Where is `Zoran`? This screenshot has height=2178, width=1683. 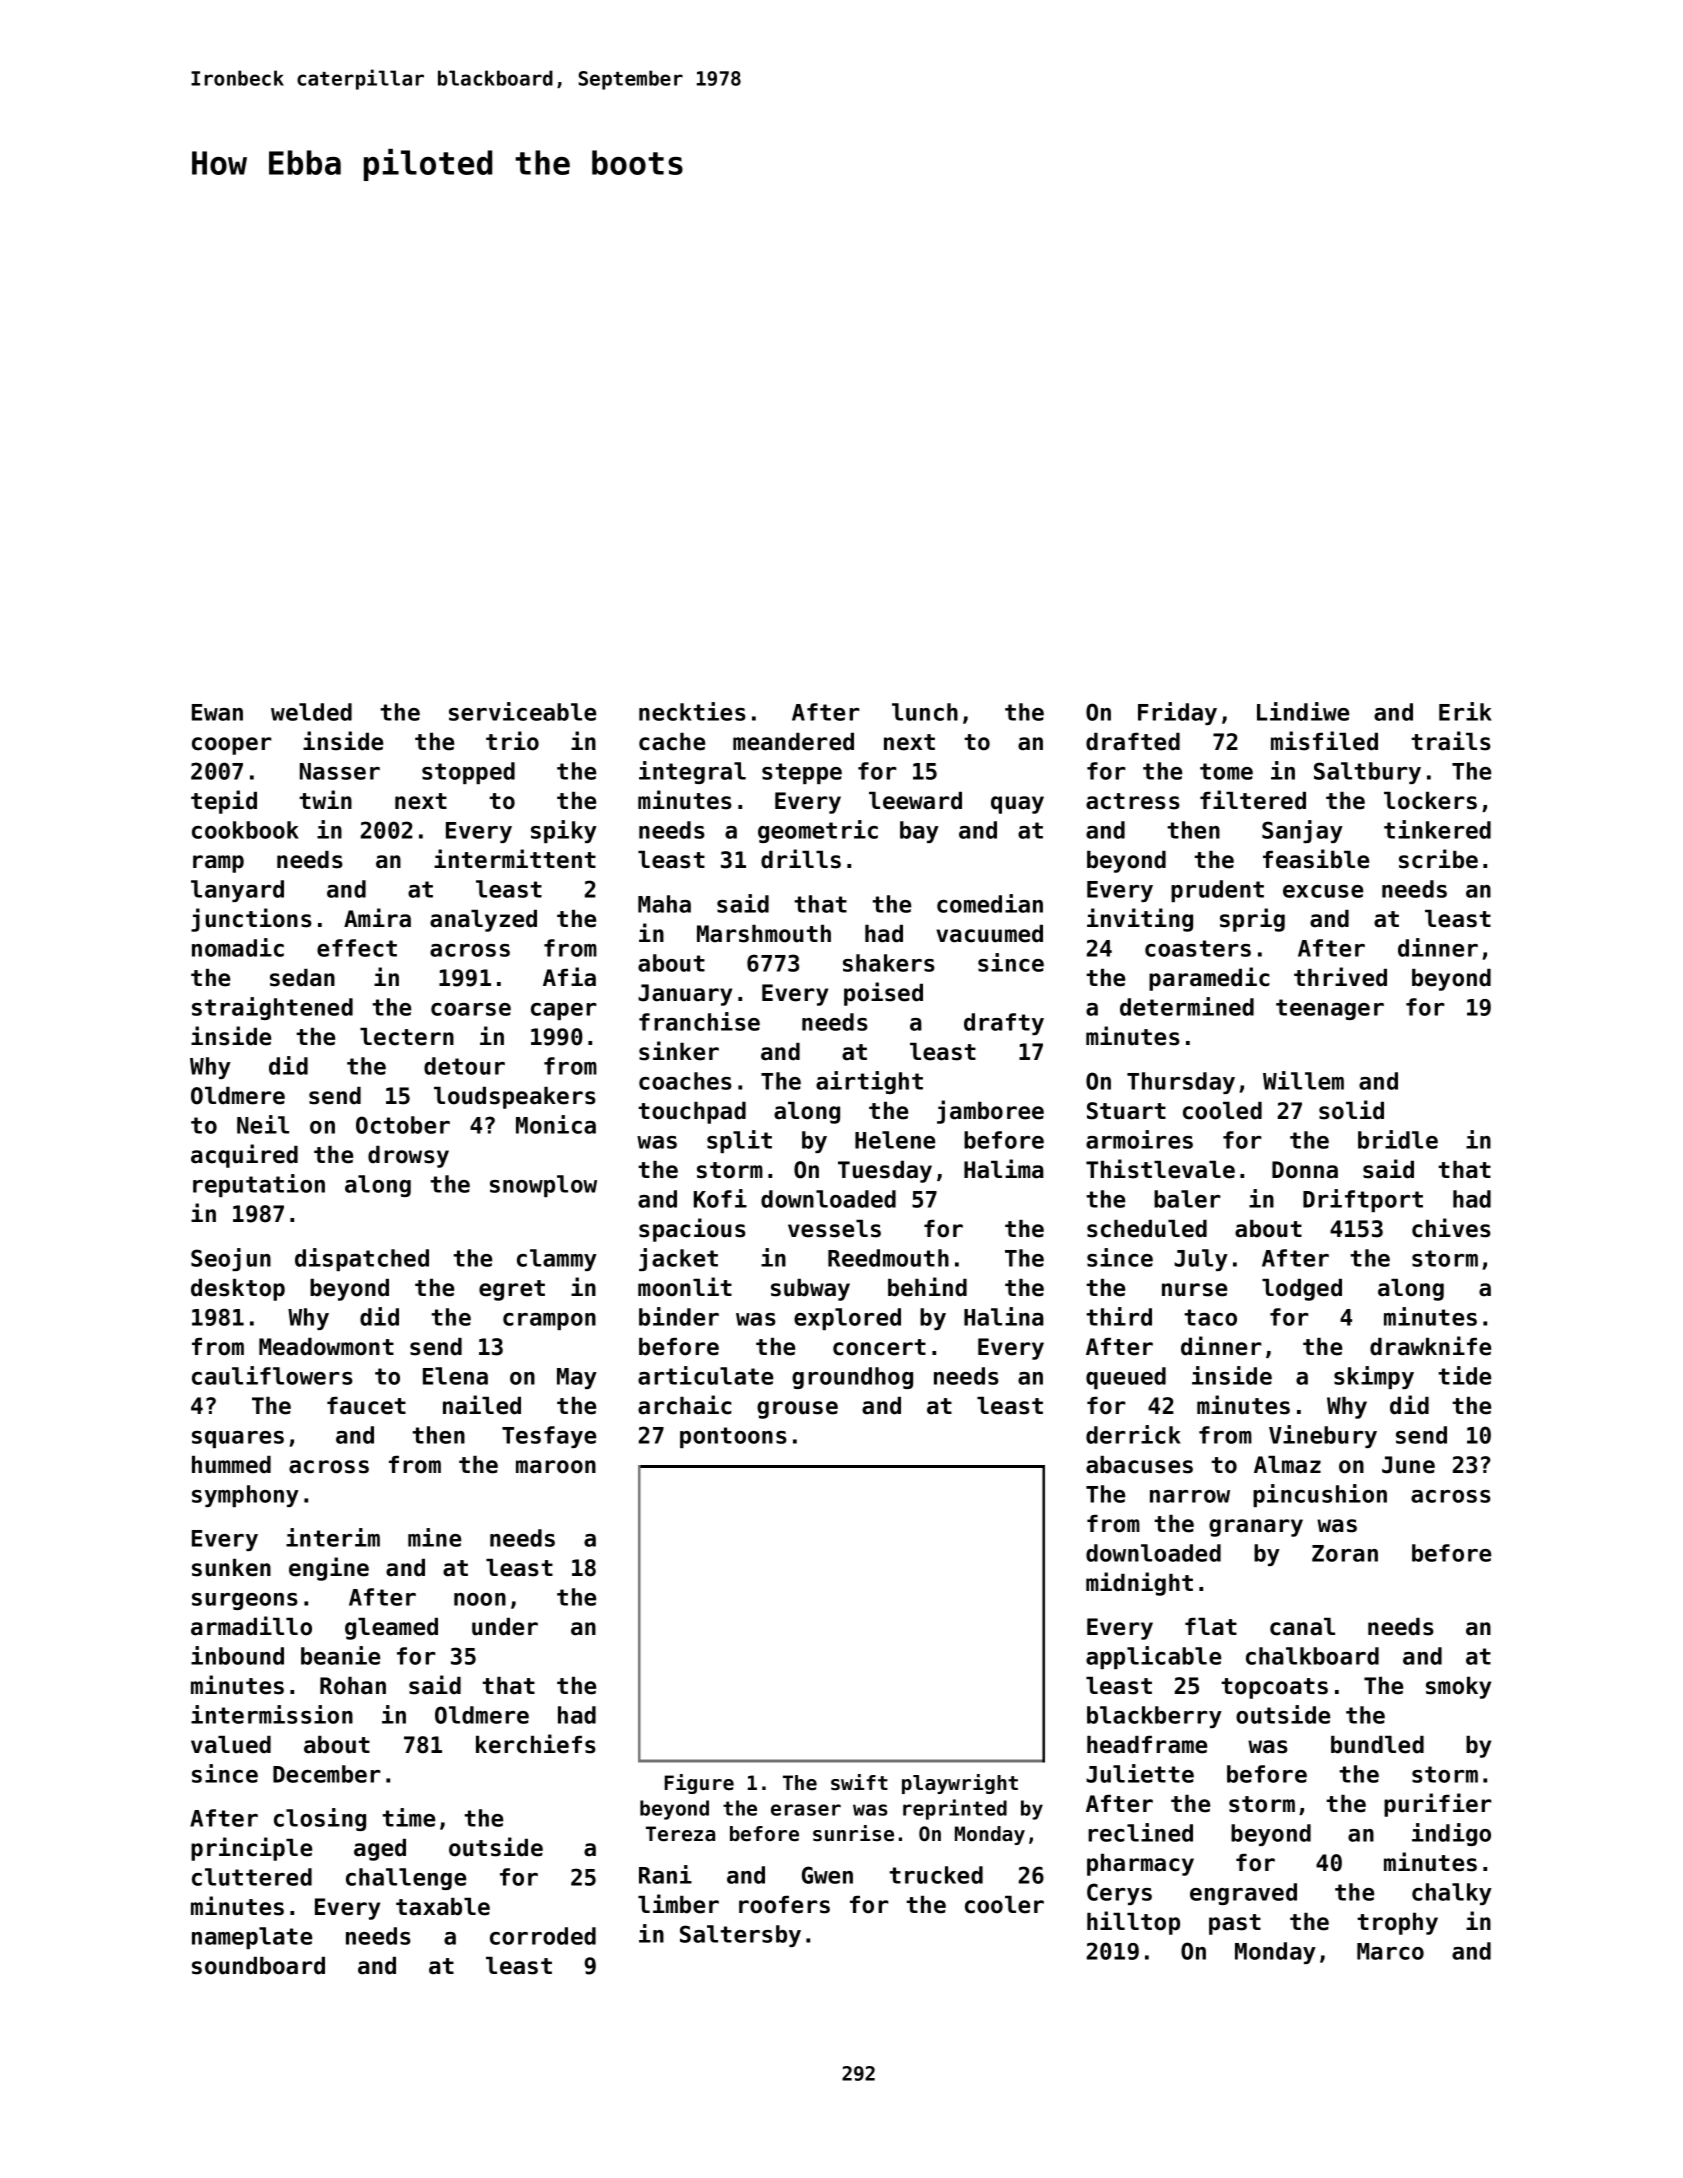
Zoran is located at coordinates (1345, 1553).
